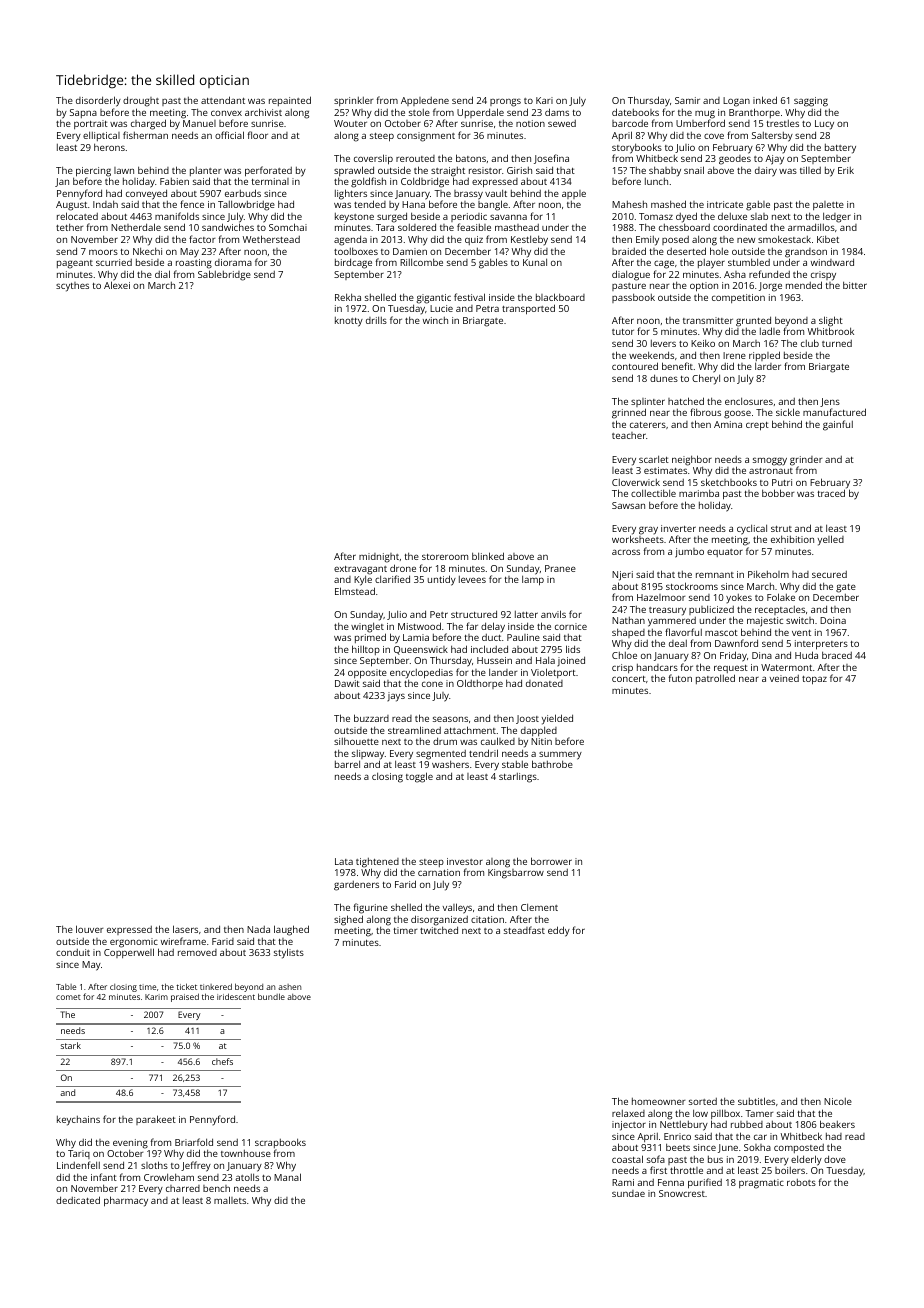 The height and width of the screenshot is (1308, 924). Describe the element at coordinates (535, 262) in the screenshot. I see `Kunal` at that location.
